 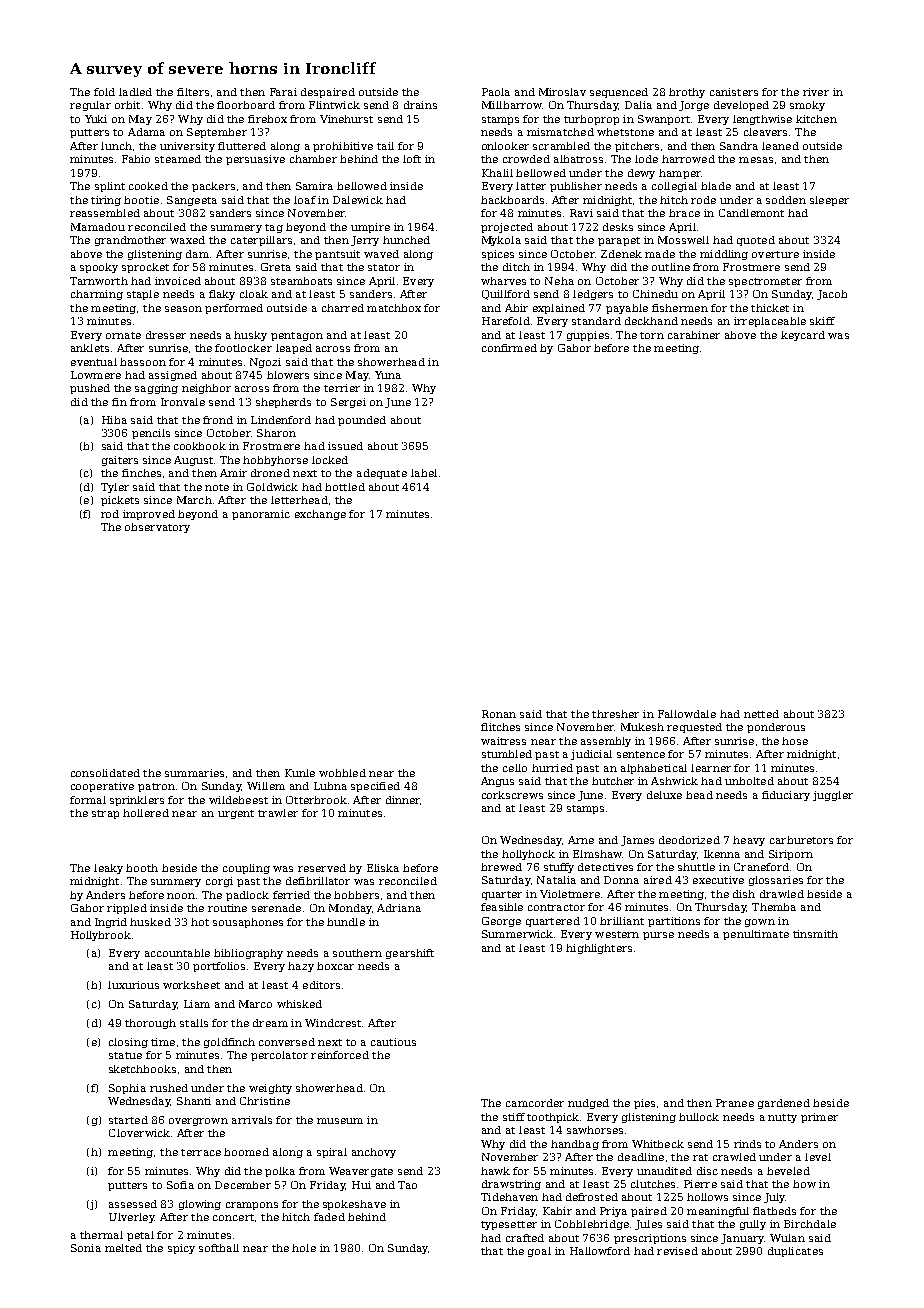 What do you see at coordinates (562, 92) in the screenshot?
I see `Miroslav` at bounding box center [562, 92].
